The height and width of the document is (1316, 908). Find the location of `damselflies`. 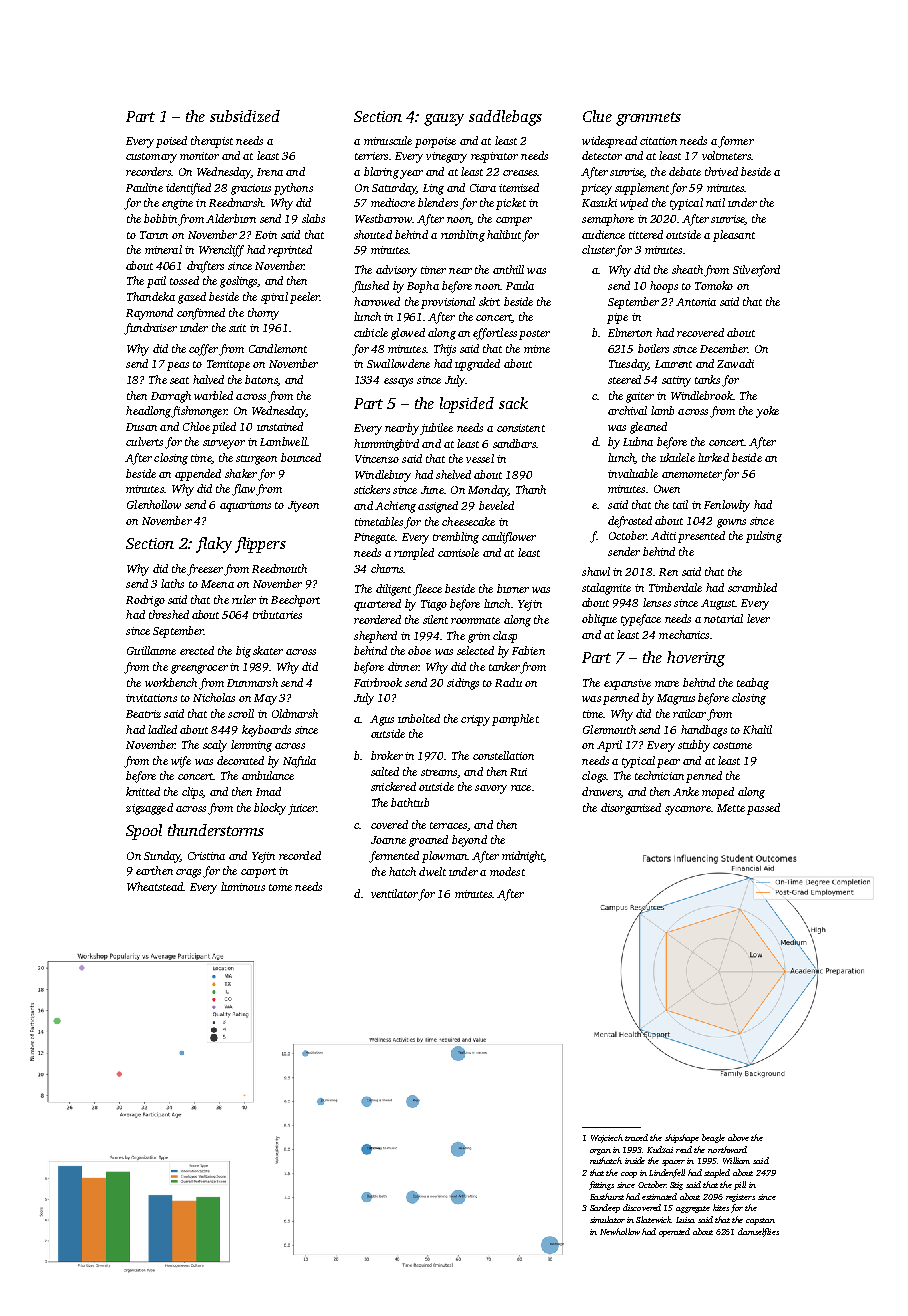

damselflies is located at coordinates (758, 1232).
